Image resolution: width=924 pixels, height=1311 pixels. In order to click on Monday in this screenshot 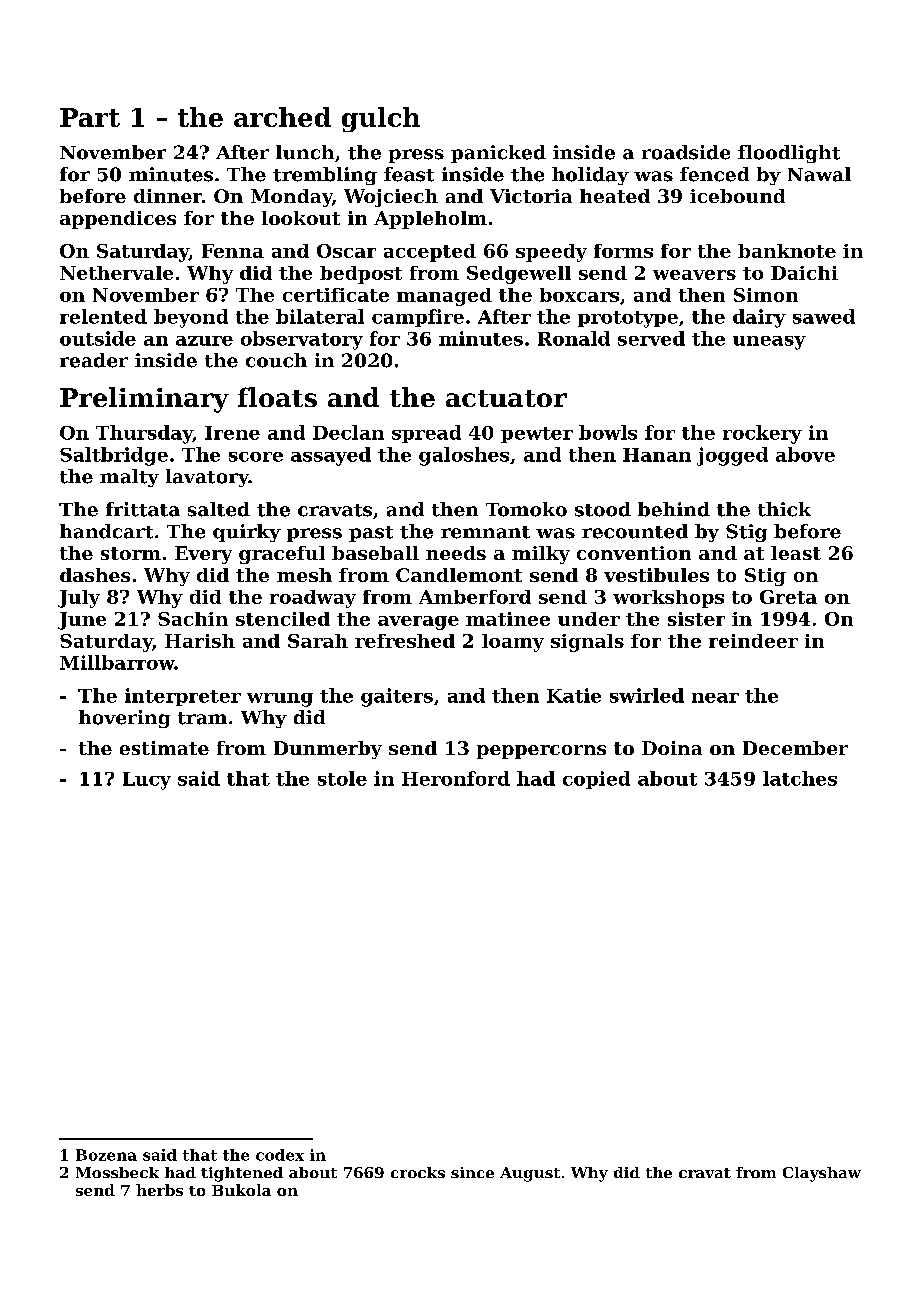, I will do `click(291, 198)`.
